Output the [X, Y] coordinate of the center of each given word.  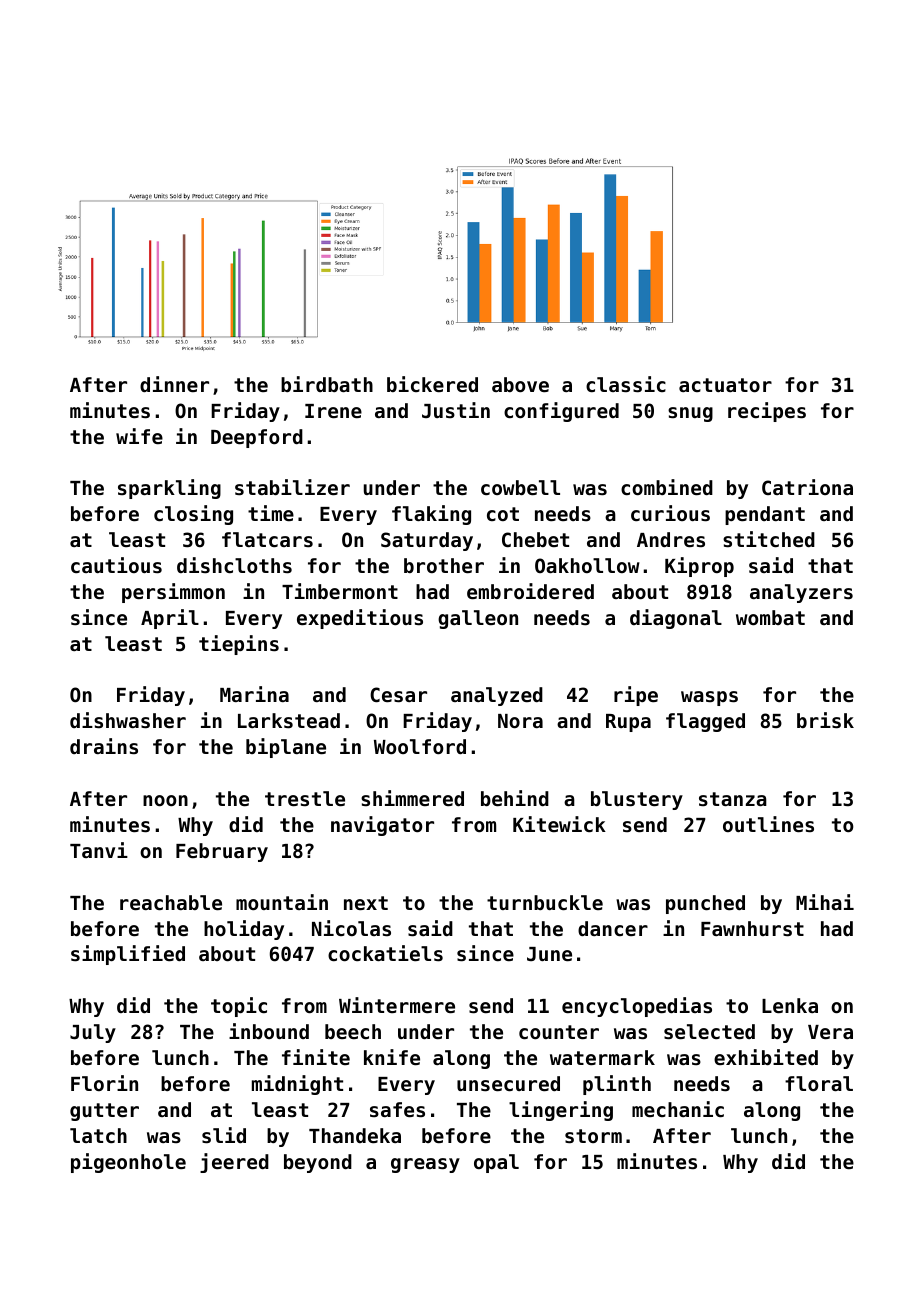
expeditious [360, 619]
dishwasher [128, 720]
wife [139, 436]
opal [496, 1163]
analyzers [801, 593]
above [520, 384]
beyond [318, 1163]
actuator [725, 385]
